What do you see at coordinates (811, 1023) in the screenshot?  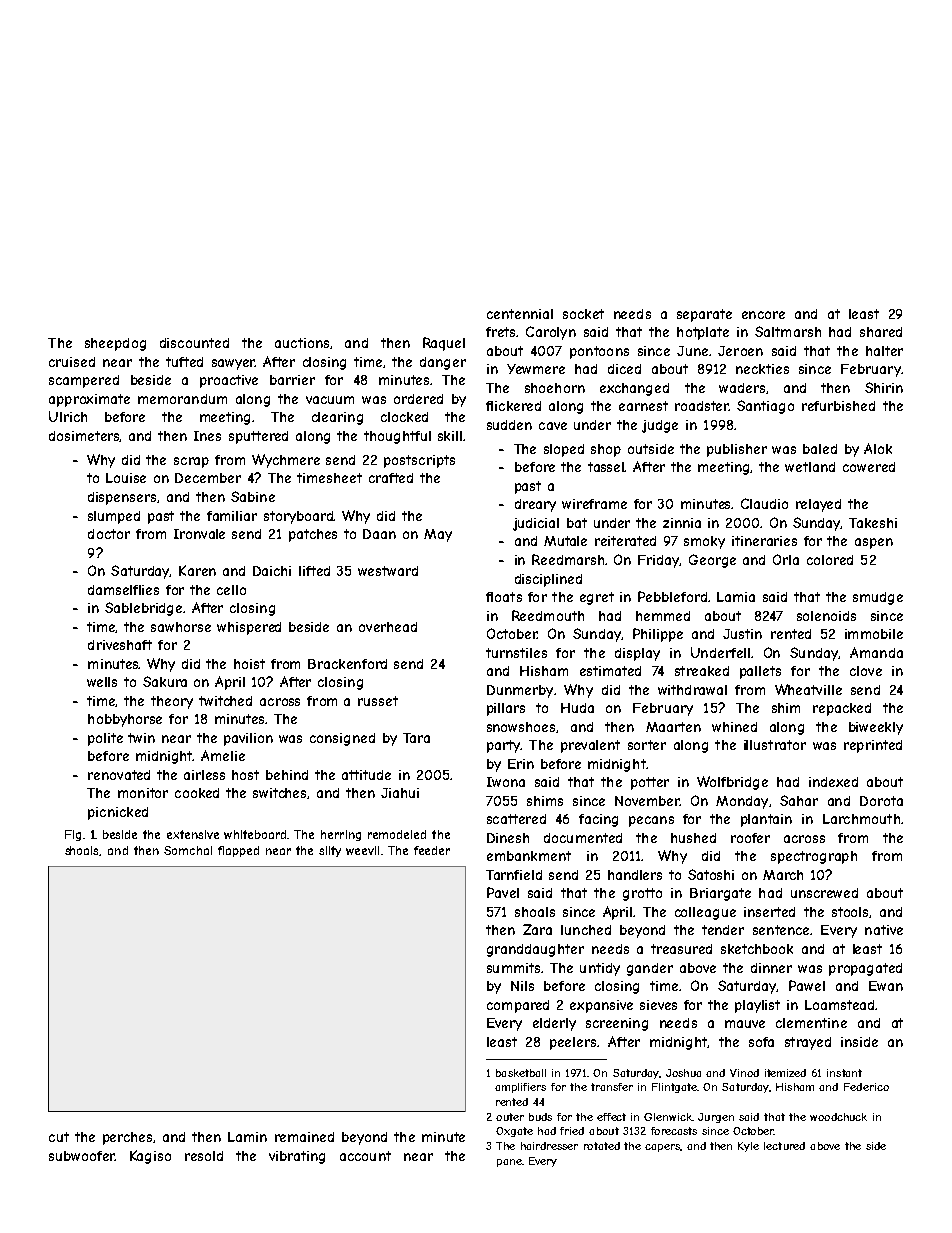 I see `clementine` at bounding box center [811, 1023].
